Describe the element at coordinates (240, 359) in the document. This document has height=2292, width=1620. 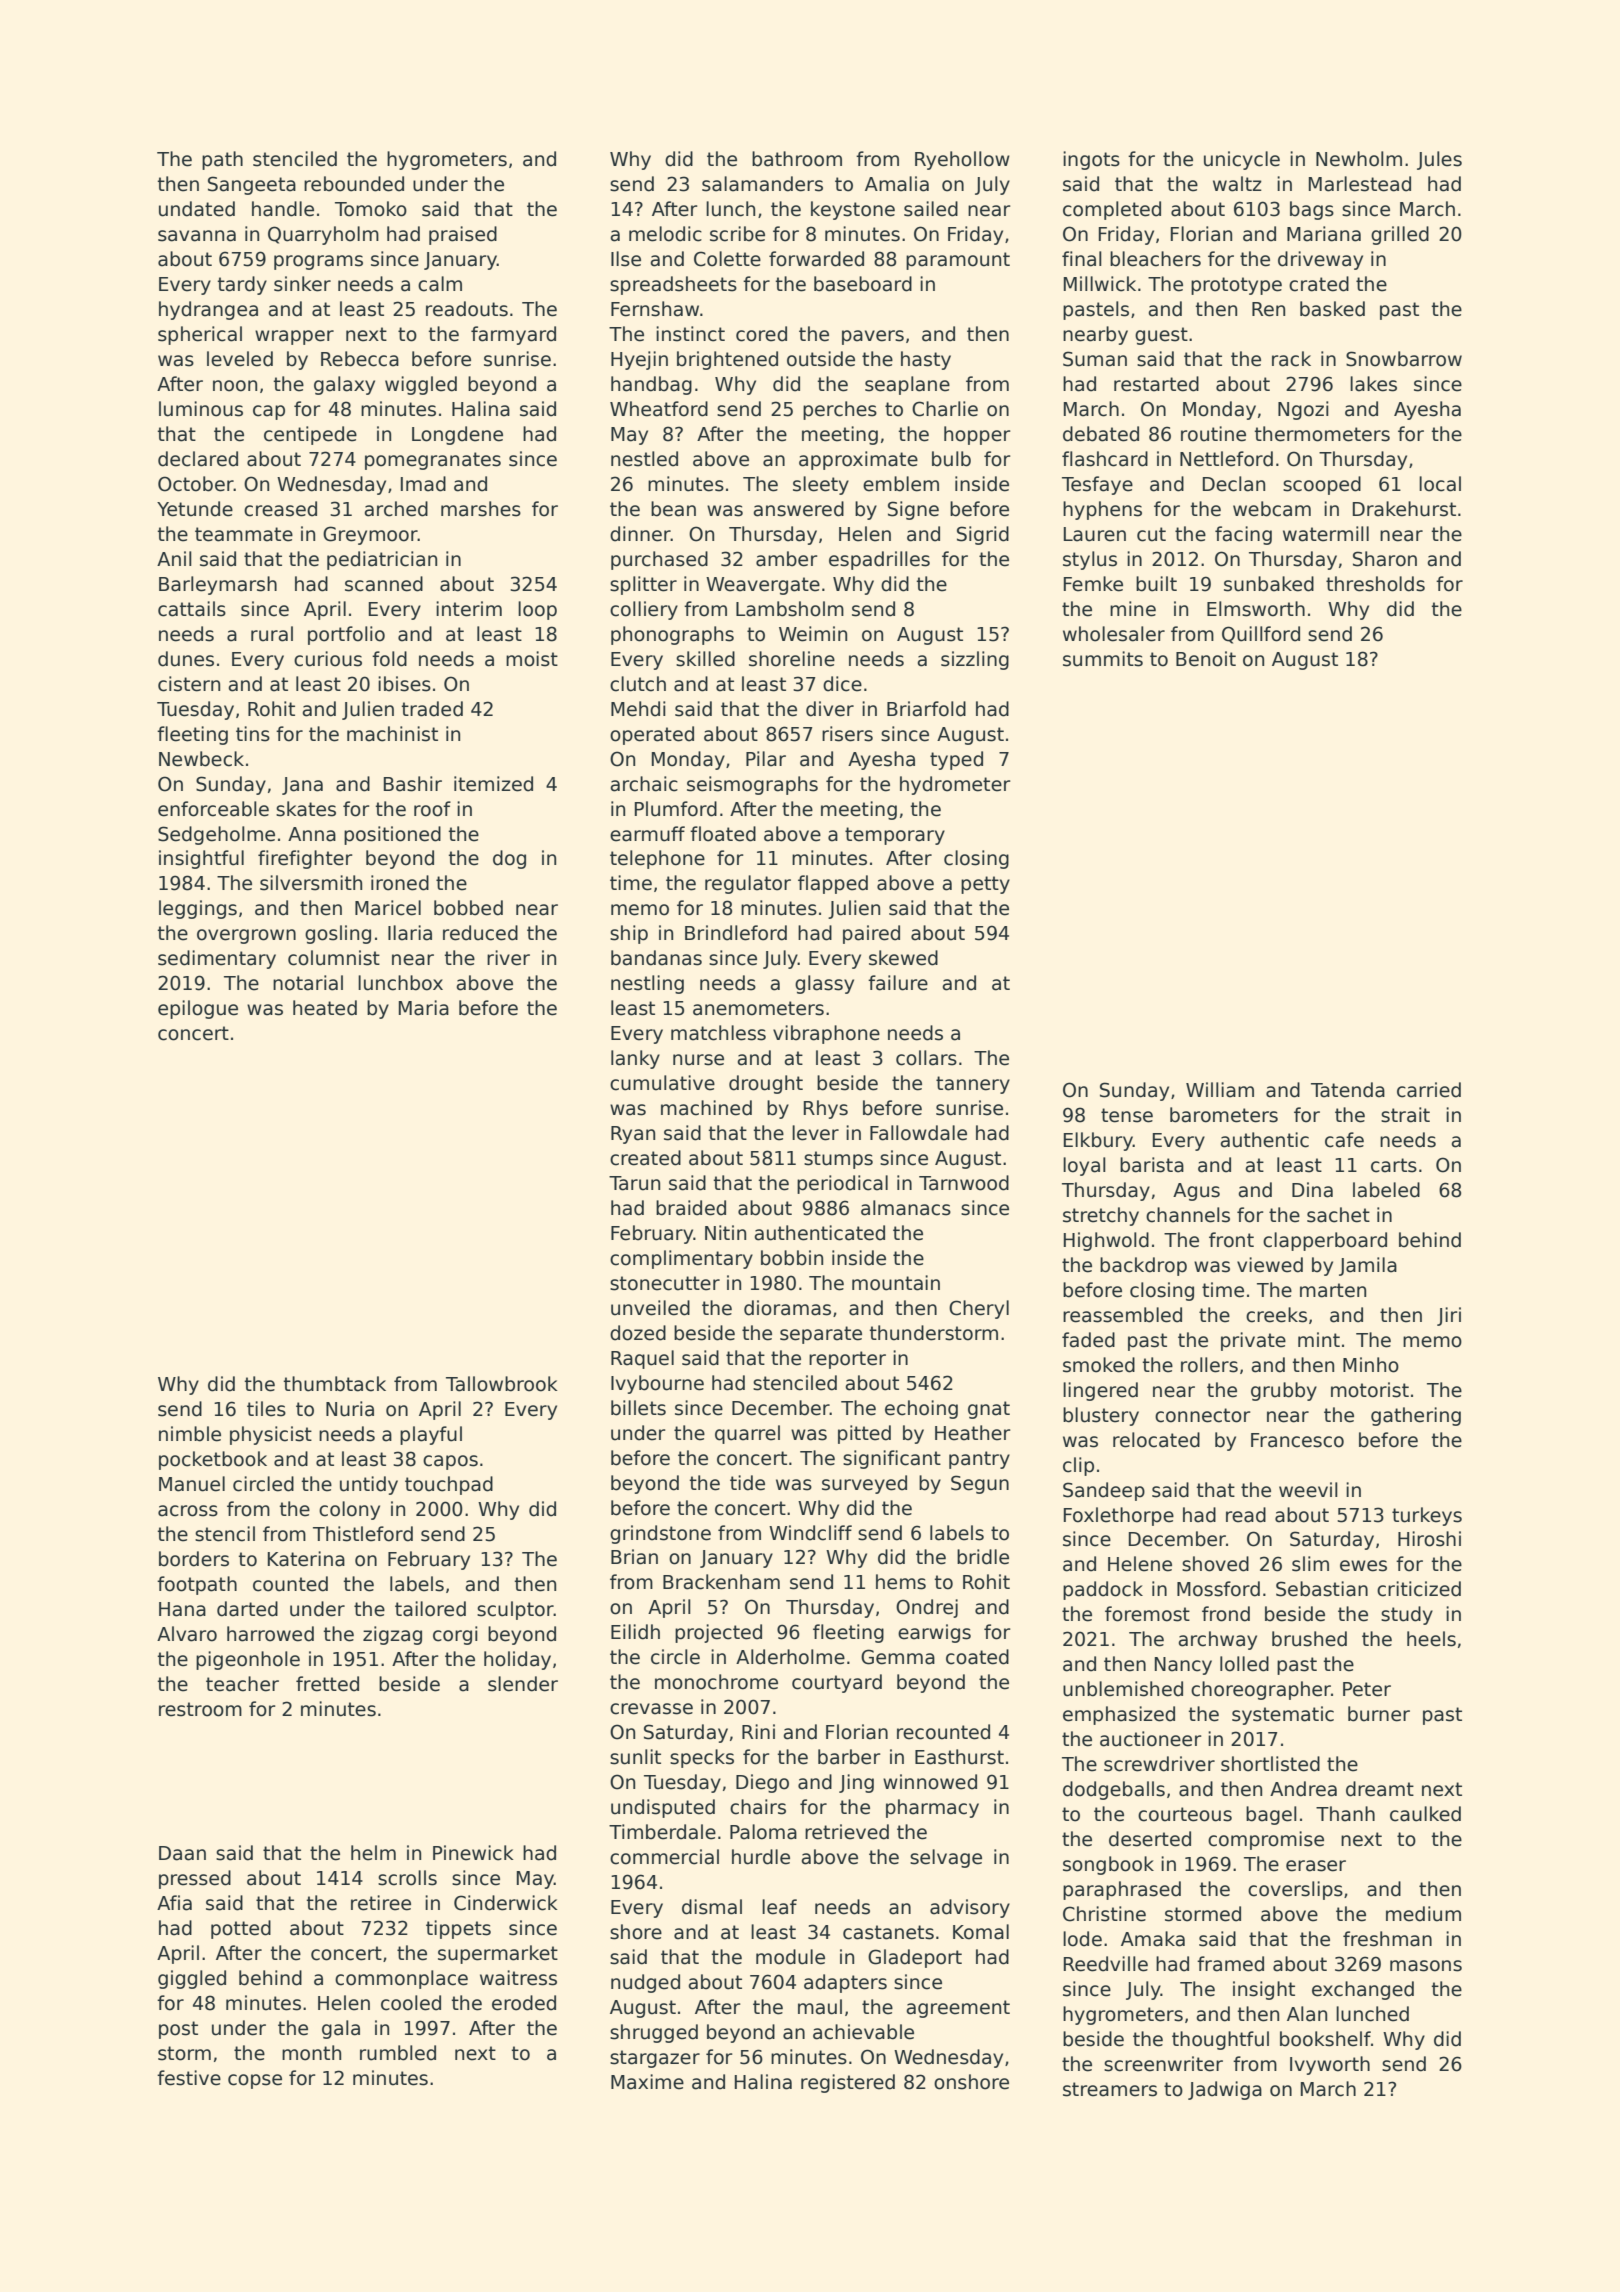
I see `leveled` at that location.
